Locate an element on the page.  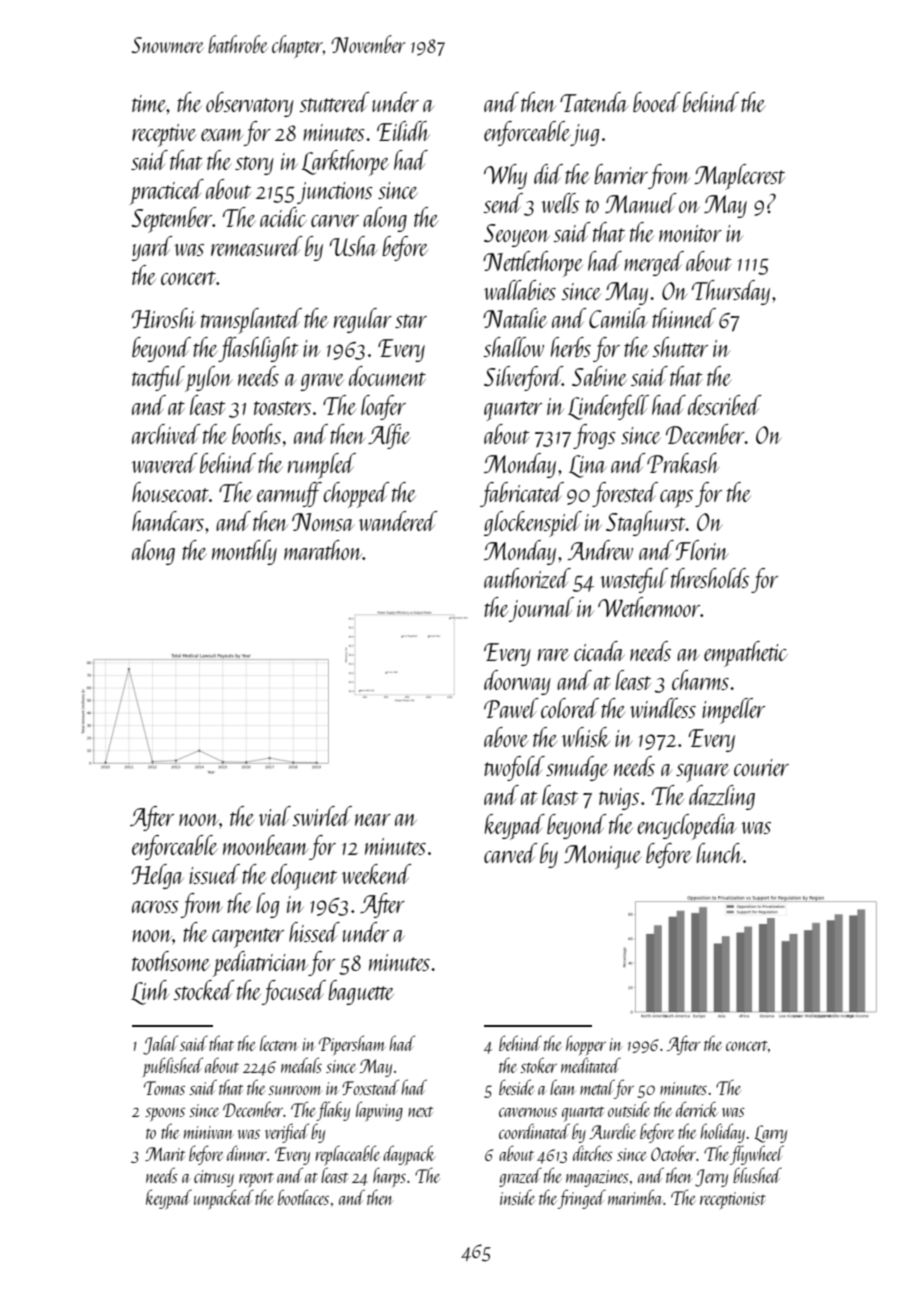
bootlaces is located at coordinates (303, 1197).
